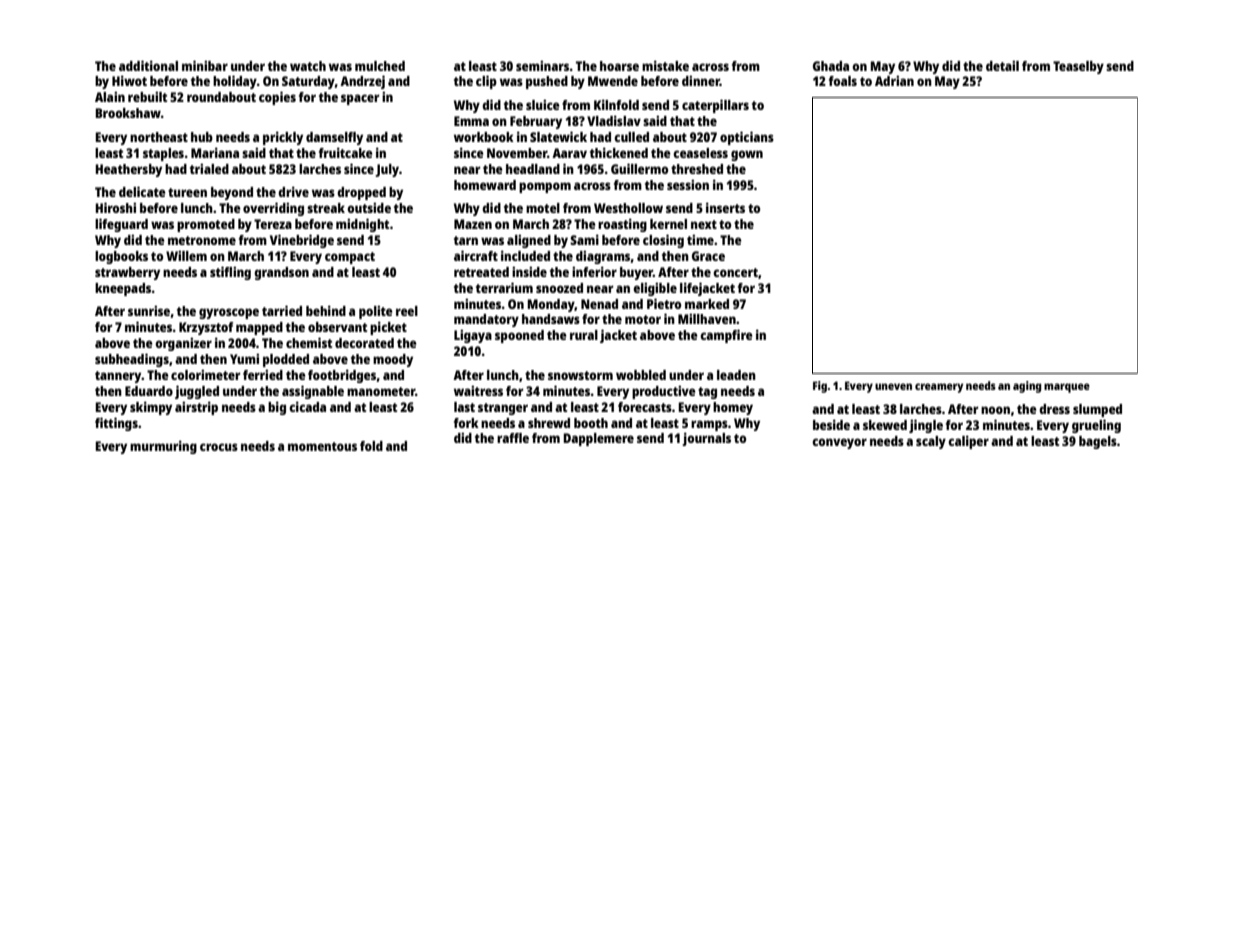  What do you see at coordinates (219, 447) in the image?
I see `crocus` at bounding box center [219, 447].
